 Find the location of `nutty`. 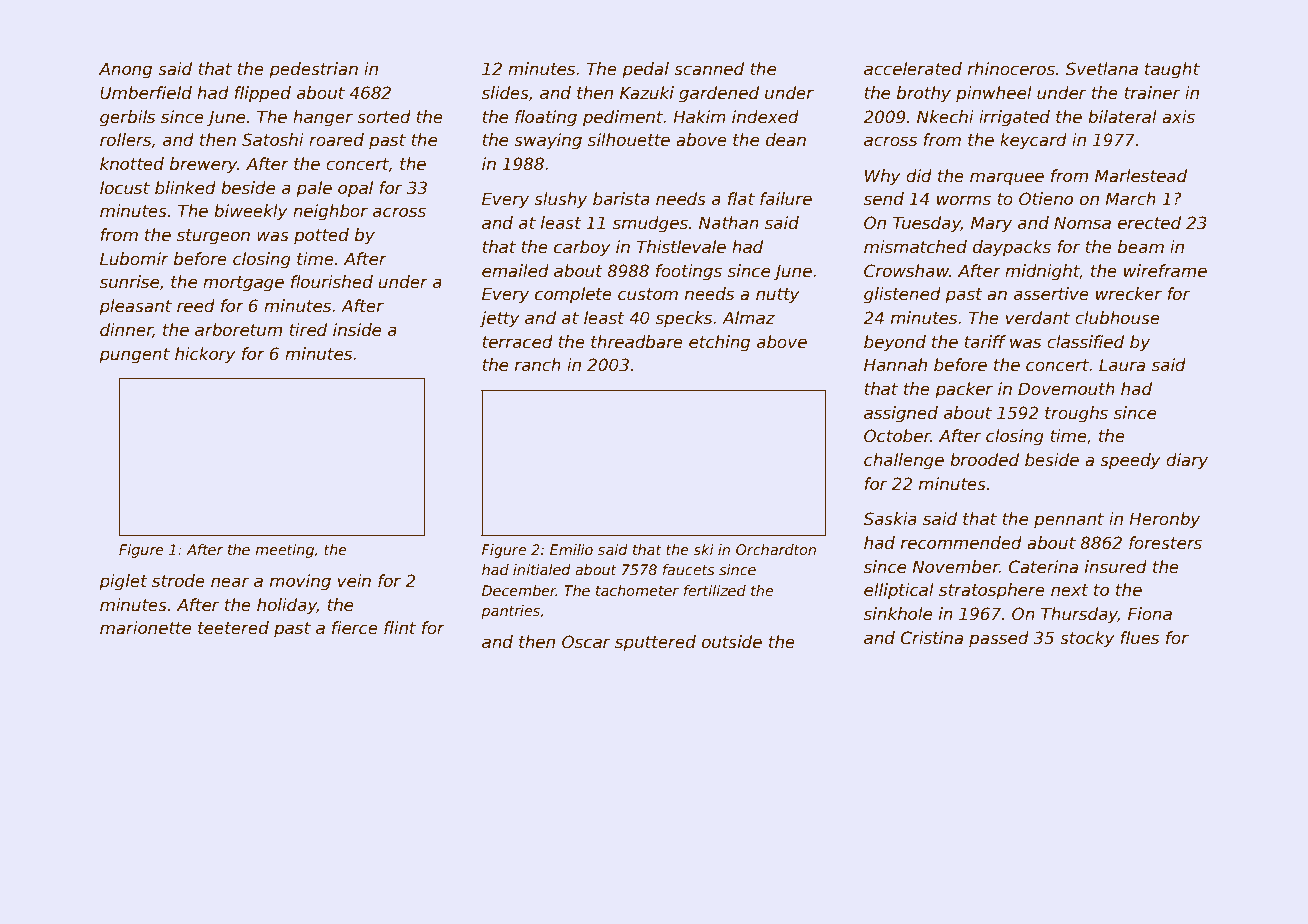

nutty is located at coordinates (778, 296).
